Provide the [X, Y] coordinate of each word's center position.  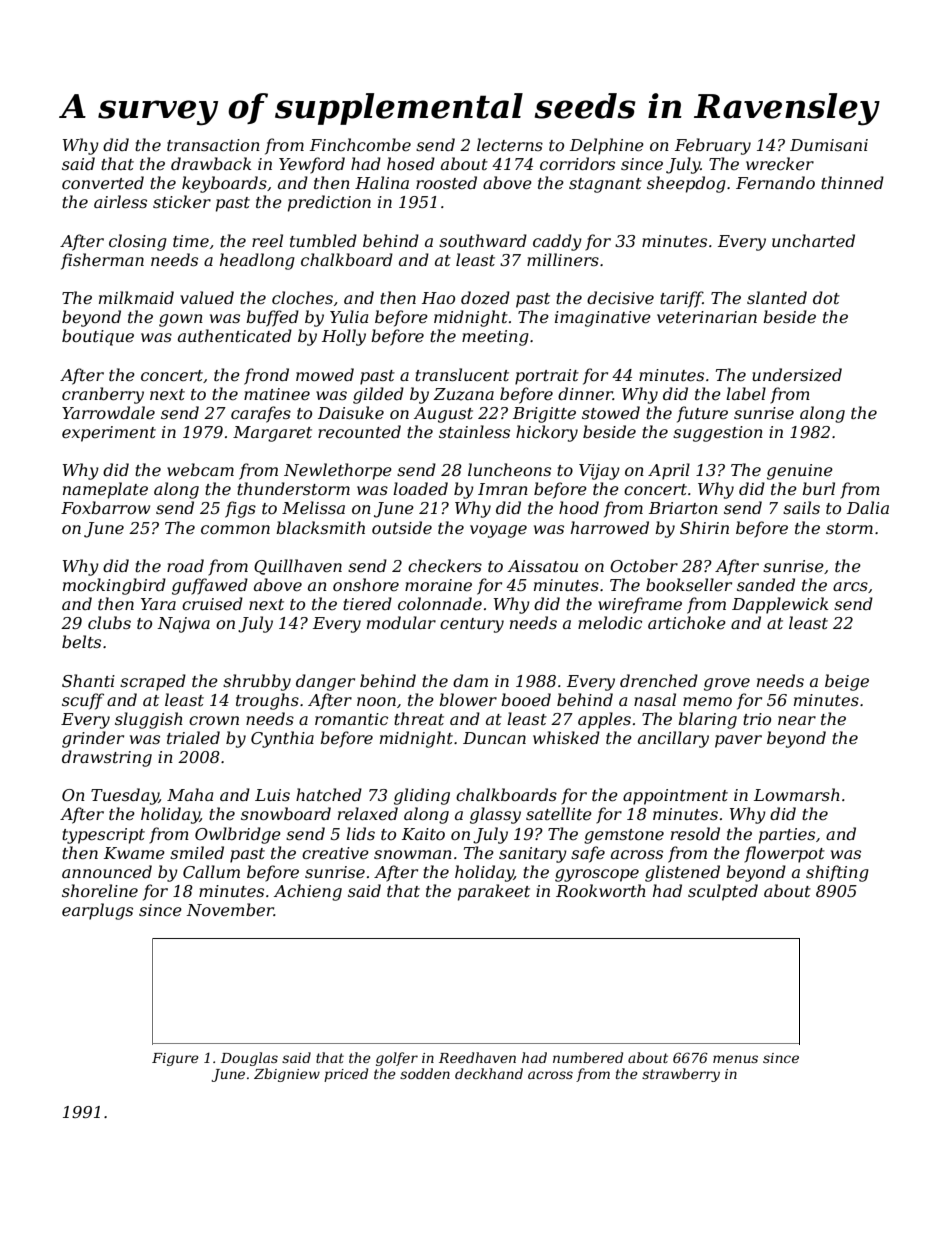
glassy [495, 815]
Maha [190, 794]
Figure [175, 1059]
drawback [211, 163]
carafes [261, 414]
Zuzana [463, 394]
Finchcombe [360, 144]
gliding [422, 796]
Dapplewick [780, 605]
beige [847, 682]
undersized [797, 375]
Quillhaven [298, 567]
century [472, 625]
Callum [211, 871]
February [713, 146]
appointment [675, 797]
